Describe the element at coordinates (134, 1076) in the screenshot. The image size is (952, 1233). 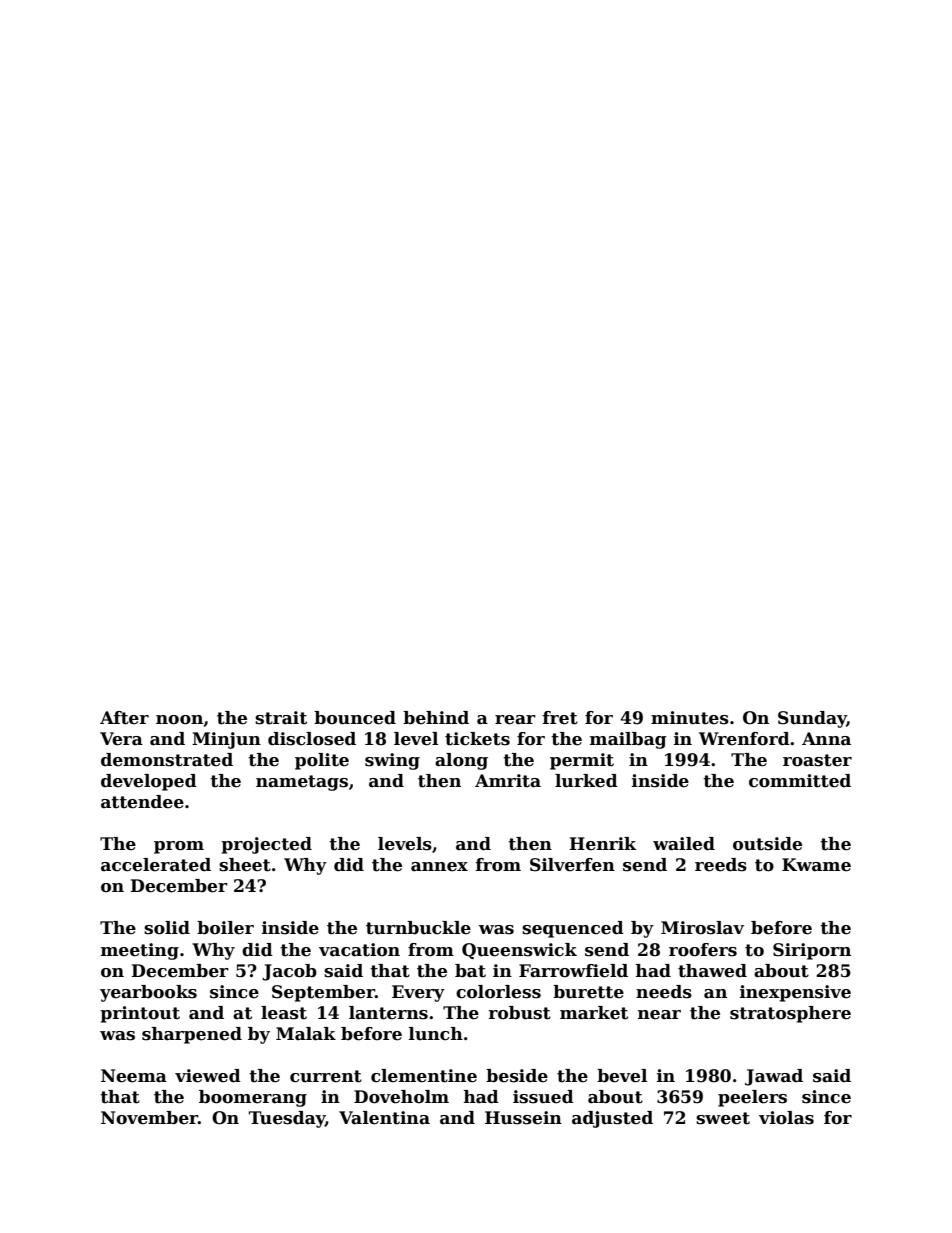
I see `Neema` at that location.
